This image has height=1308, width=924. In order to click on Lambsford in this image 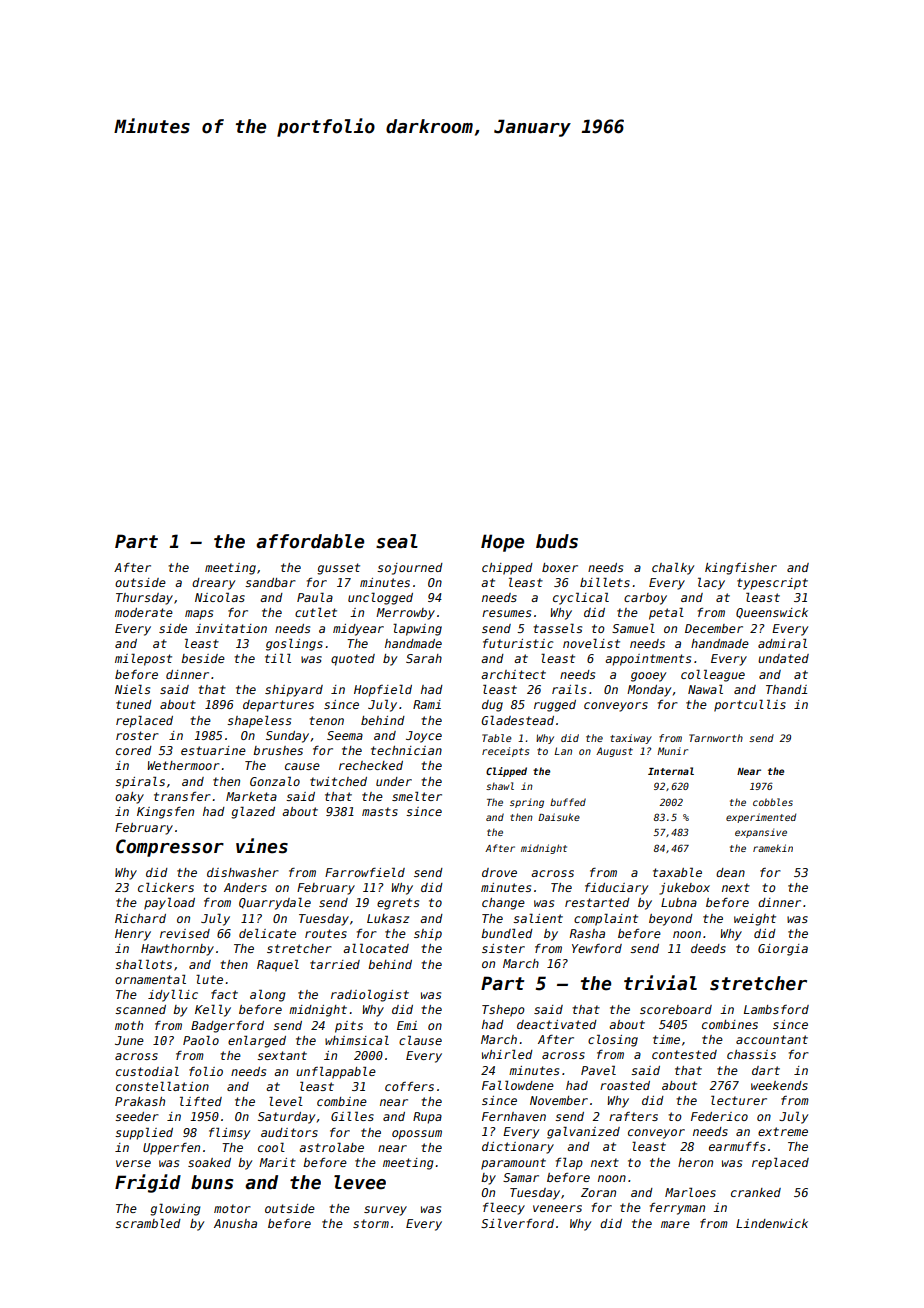, I will do `click(776, 1009)`.
